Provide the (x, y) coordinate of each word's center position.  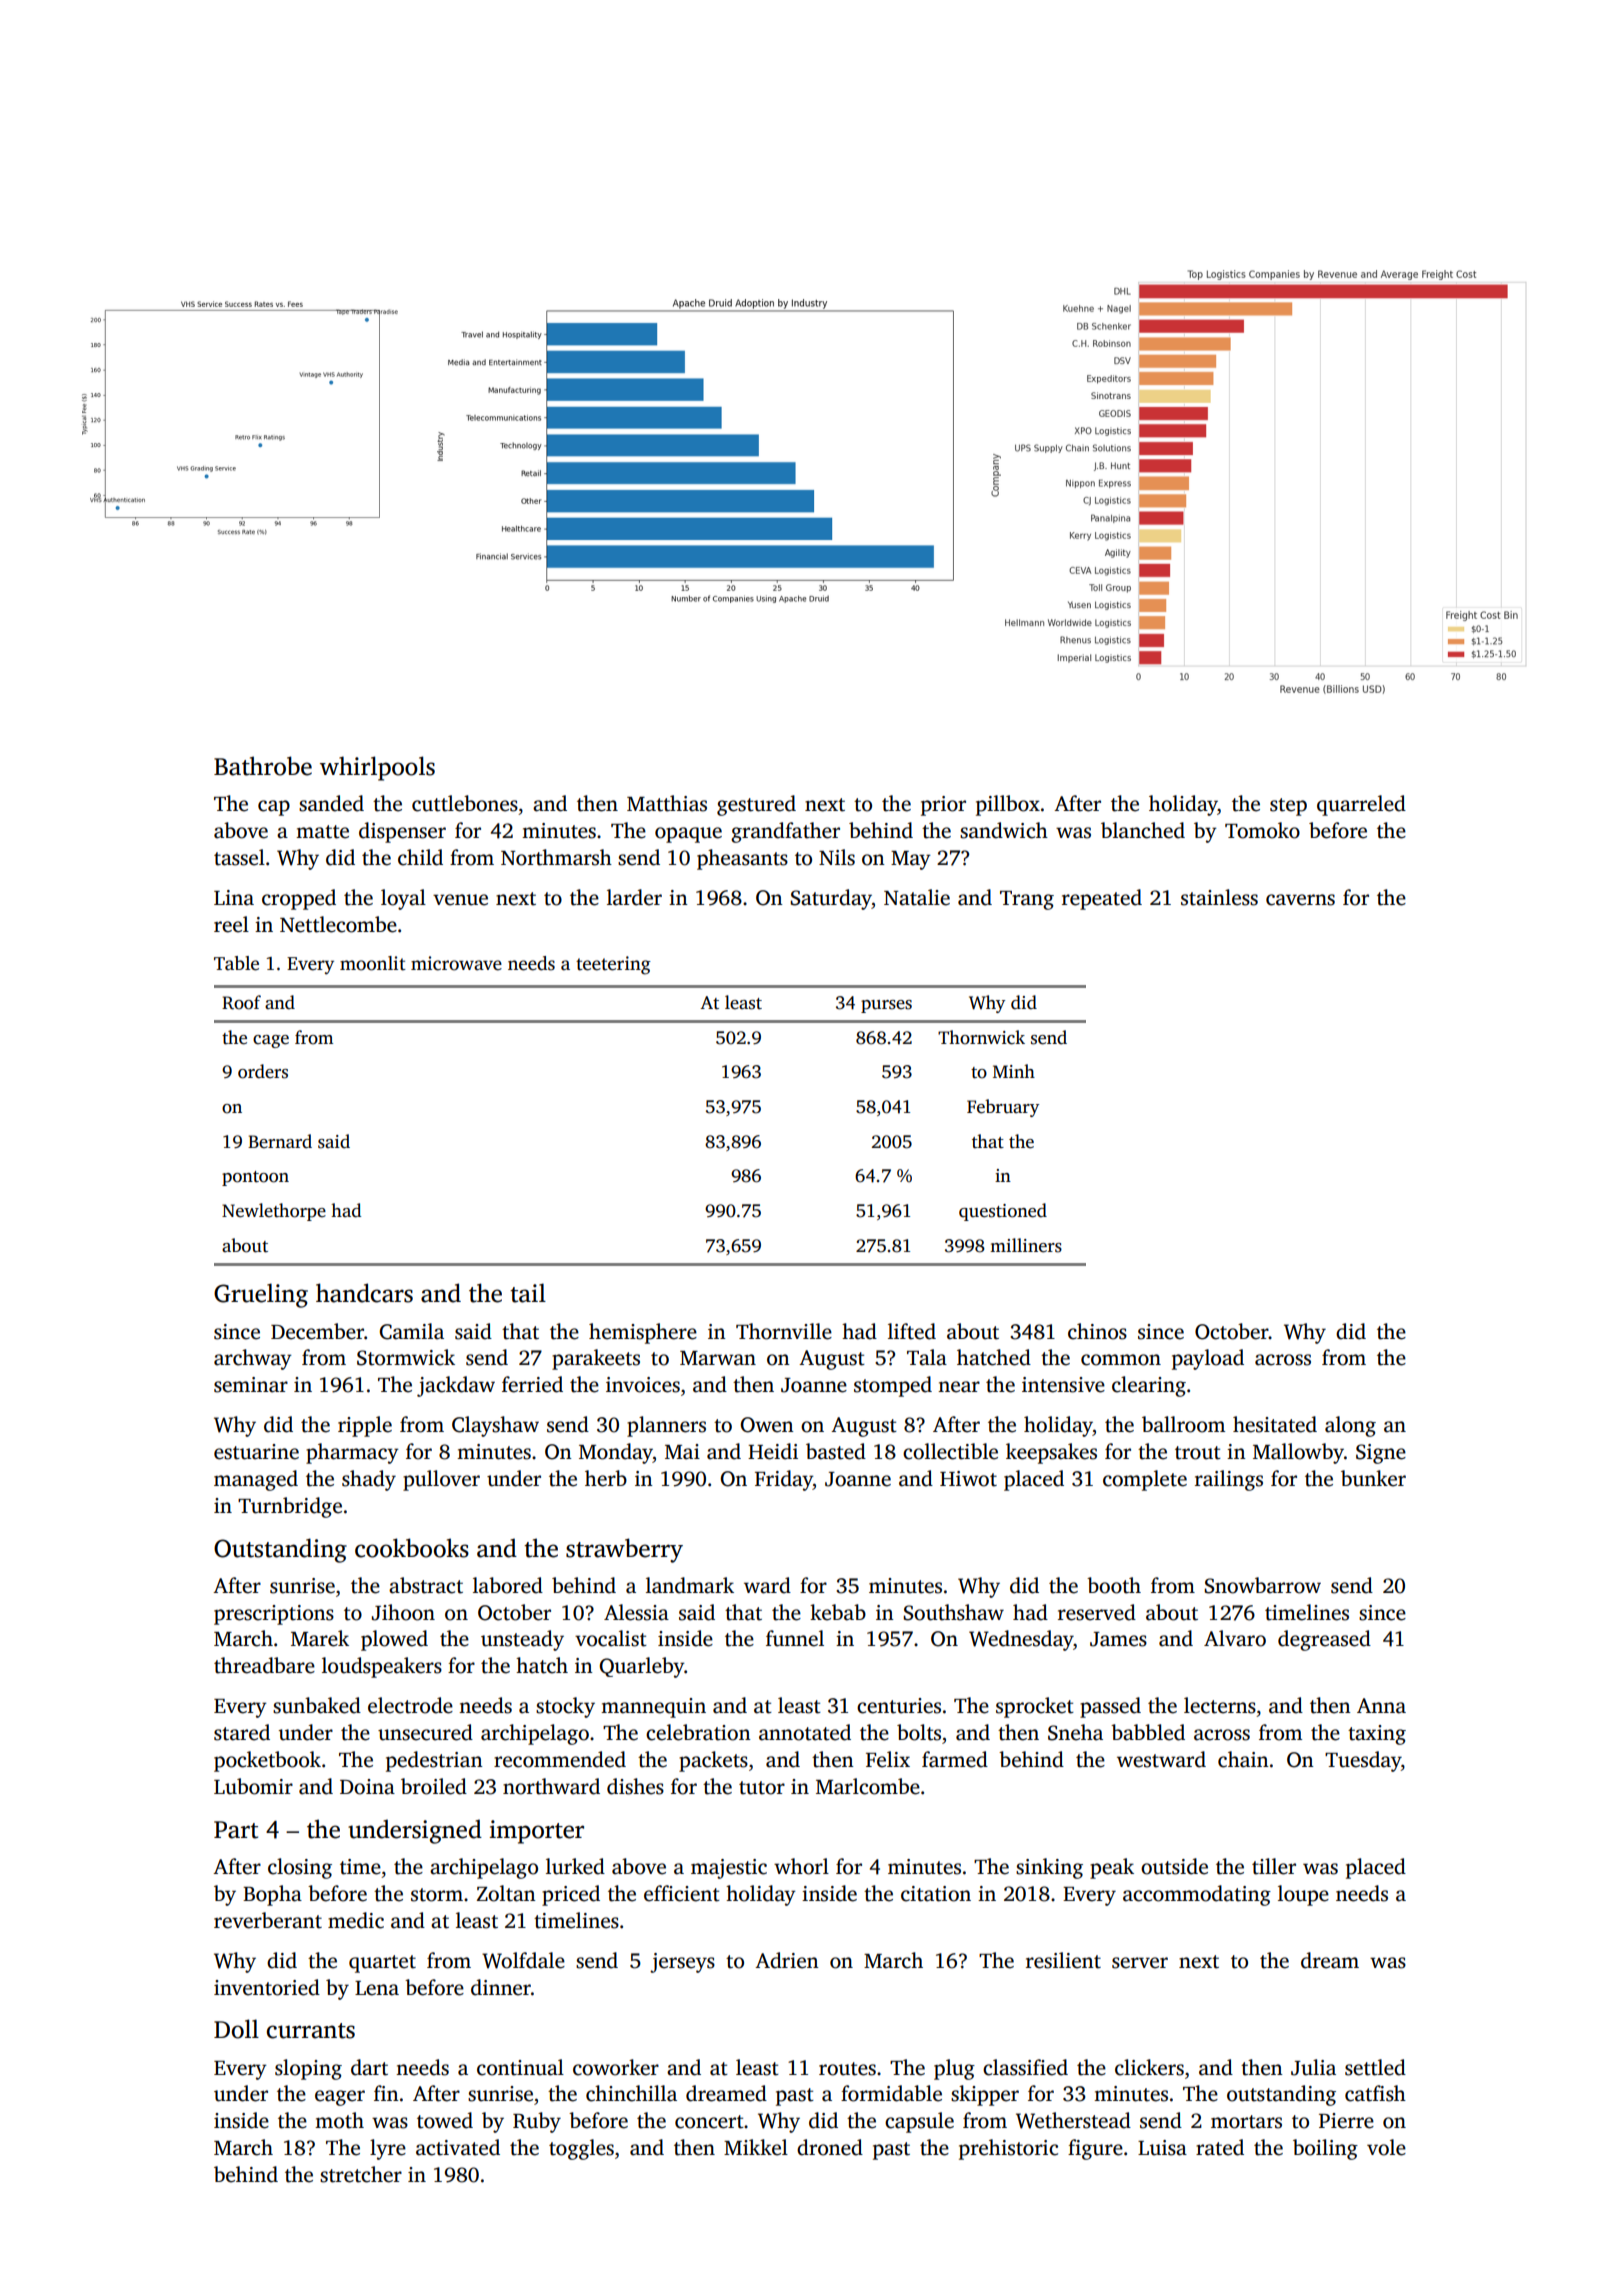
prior (943, 806)
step (1288, 807)
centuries (899, 1706)
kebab (838, 1612)
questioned (1003, 1212)
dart (369, 2067)
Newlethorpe (274, 1212)
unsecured (425, 1732)
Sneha (1075, 1732)
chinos (1097, 1331)
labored (508, 1585)
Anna (1381, 1706)
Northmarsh (556, 857)
